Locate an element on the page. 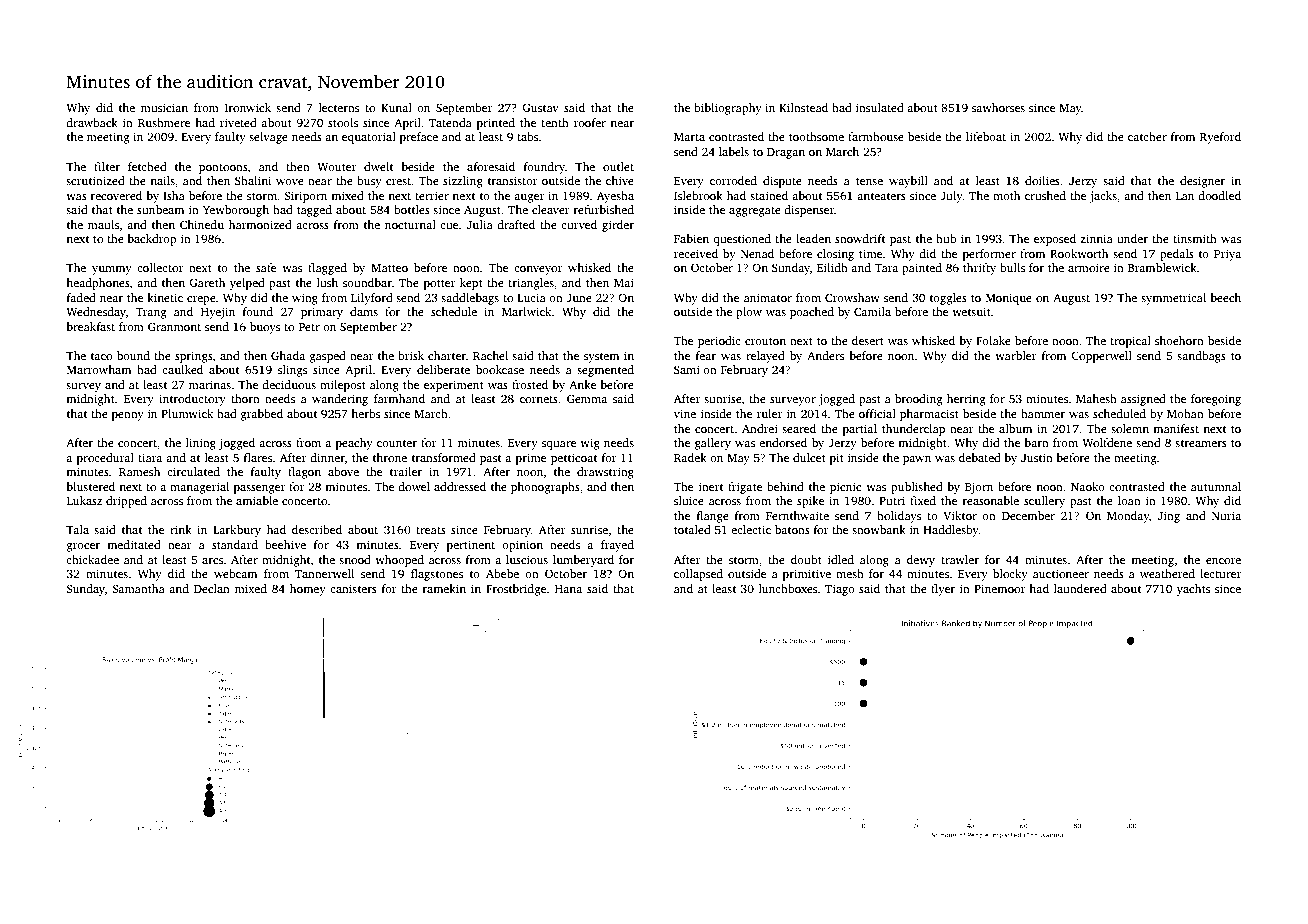  hub is located at coordinates (946, 238).
